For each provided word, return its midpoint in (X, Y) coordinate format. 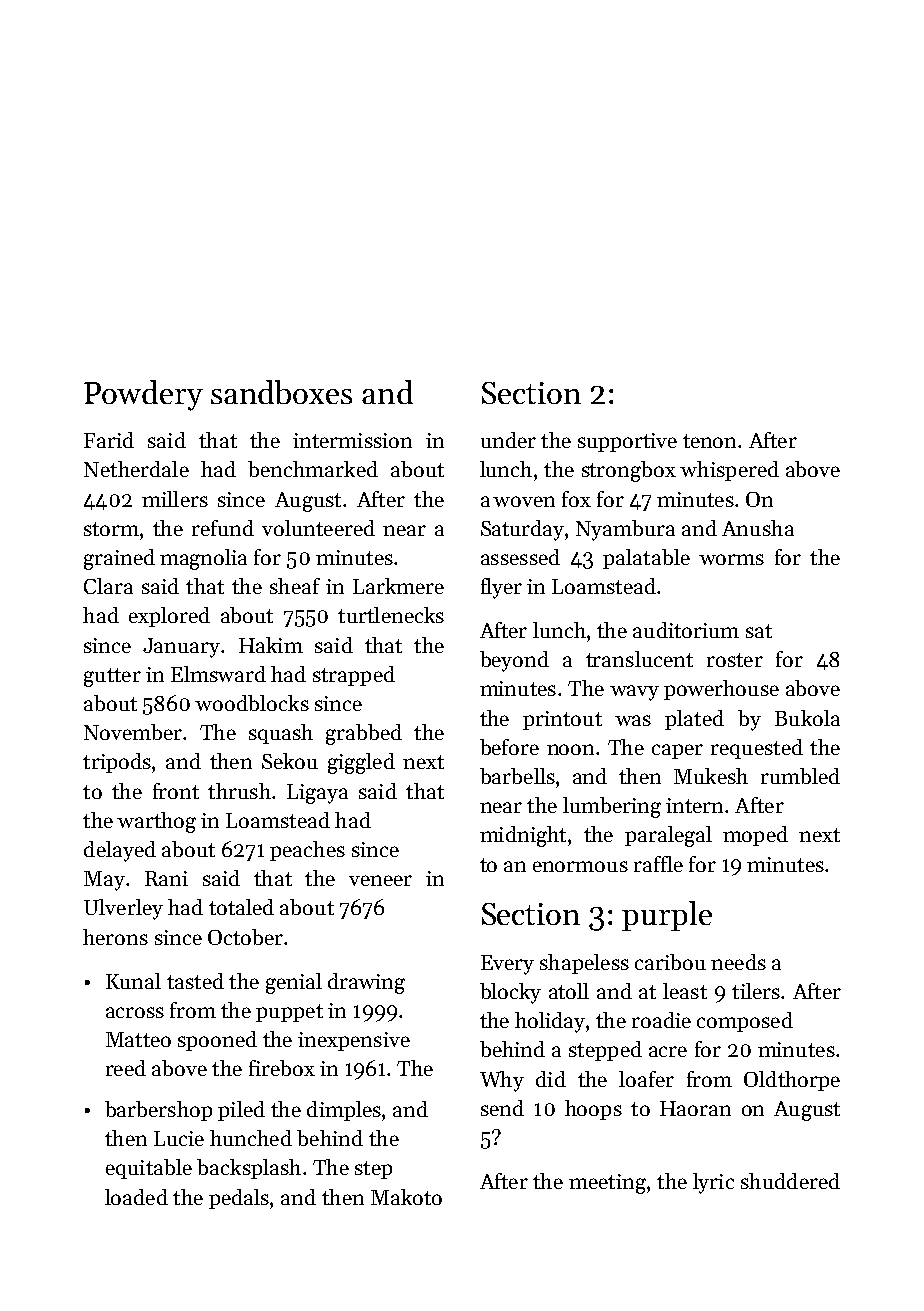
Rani (166, 878)
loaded (136, 1197)
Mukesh (711, 776)
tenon (709, 441)
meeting (607, 1184)
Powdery (143, 395)
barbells (517, 776)
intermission (352, 440)
